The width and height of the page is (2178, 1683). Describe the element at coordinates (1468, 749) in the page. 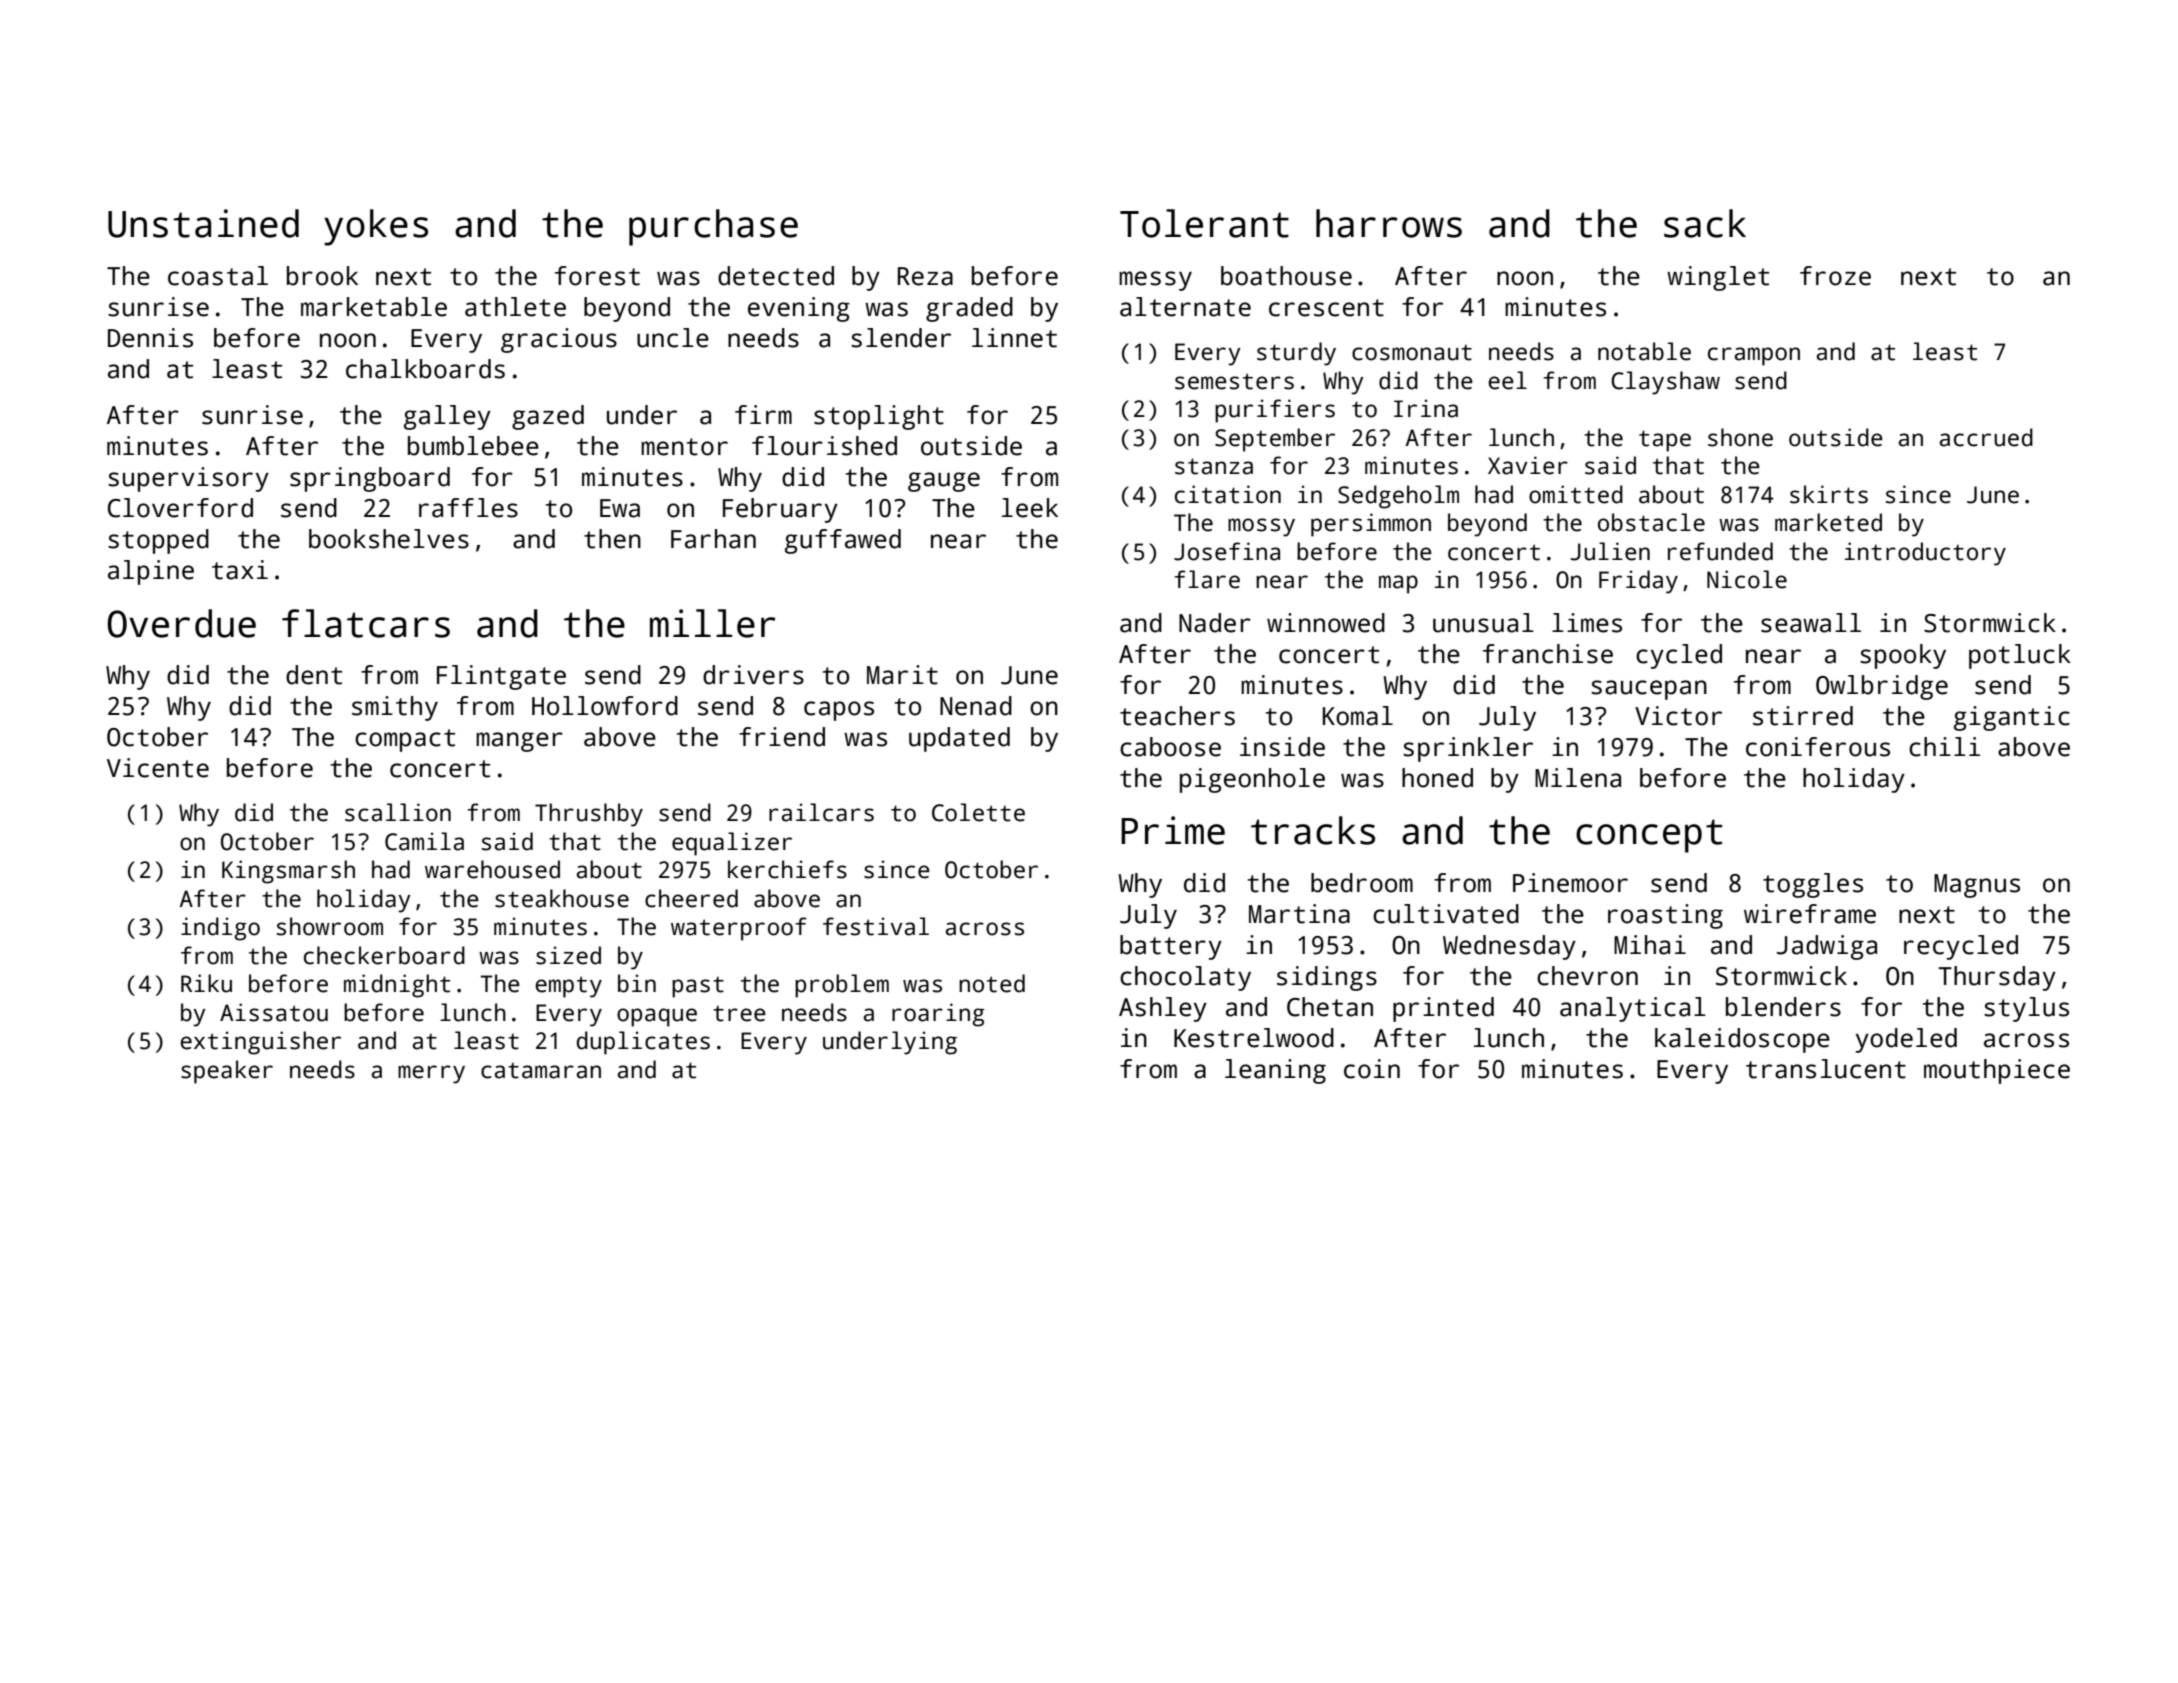

I see `sprinkler` at that location.
